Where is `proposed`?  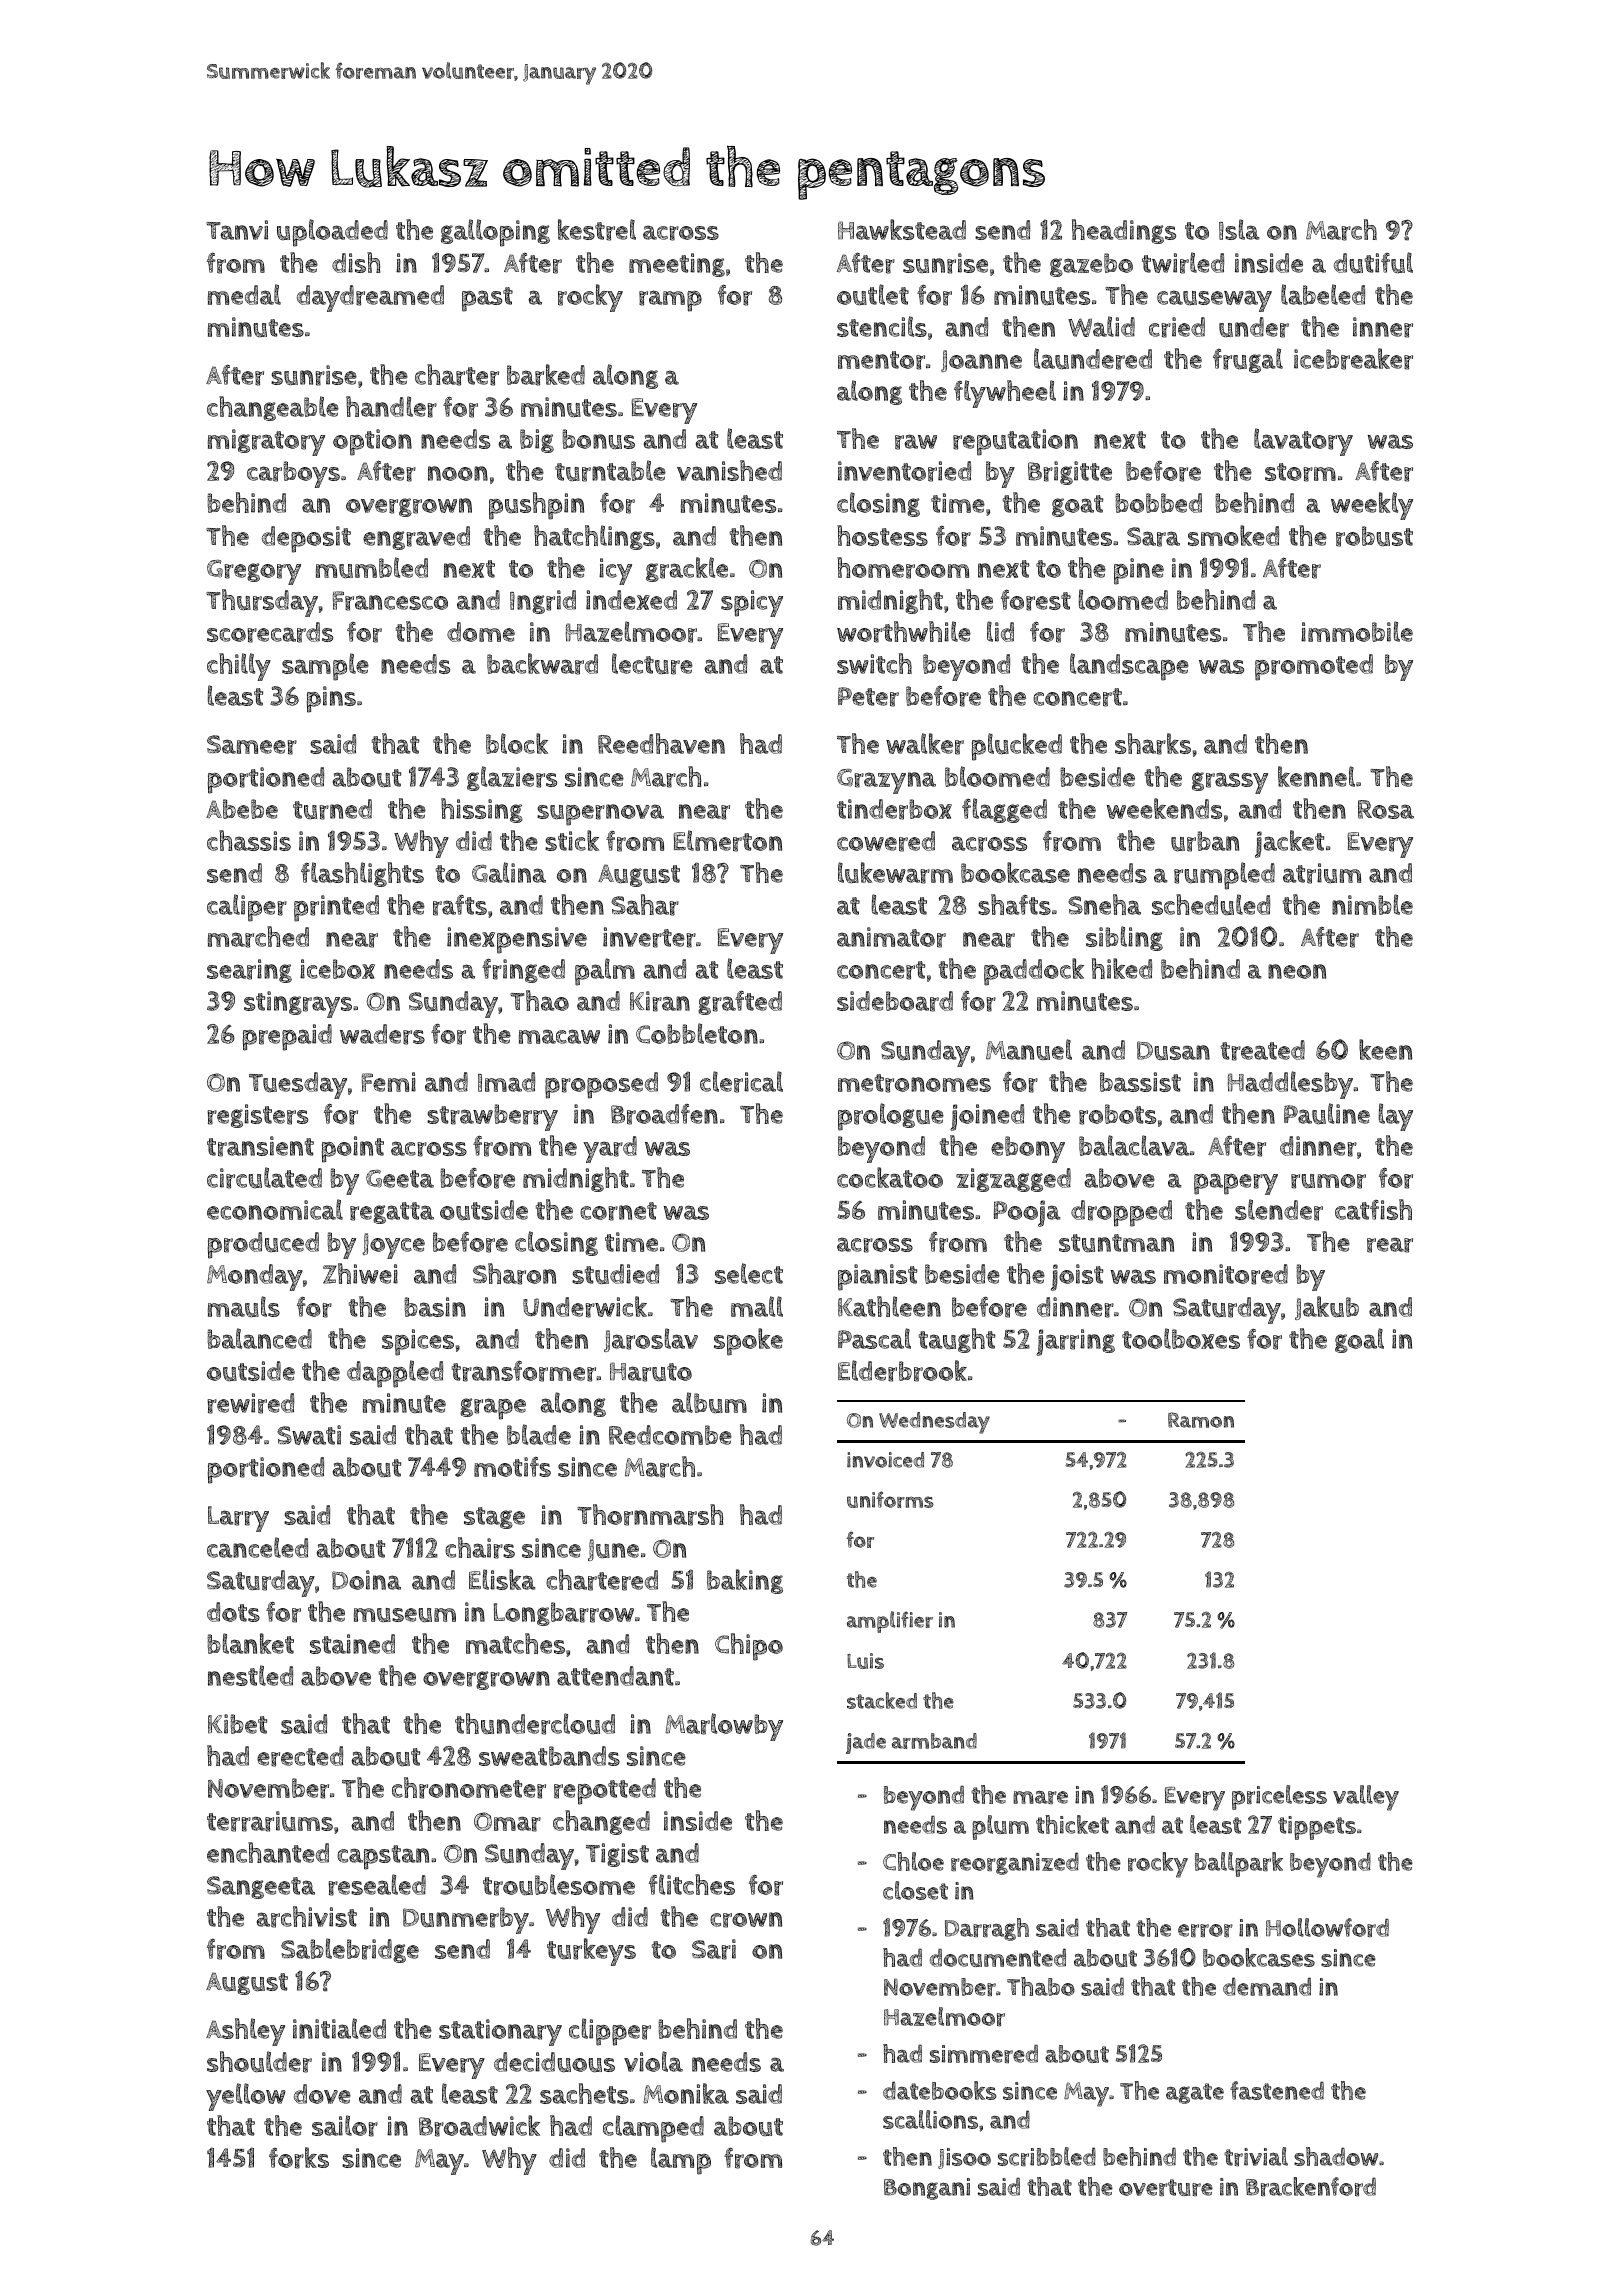 proposed is located at coordinates (601, 1085).
